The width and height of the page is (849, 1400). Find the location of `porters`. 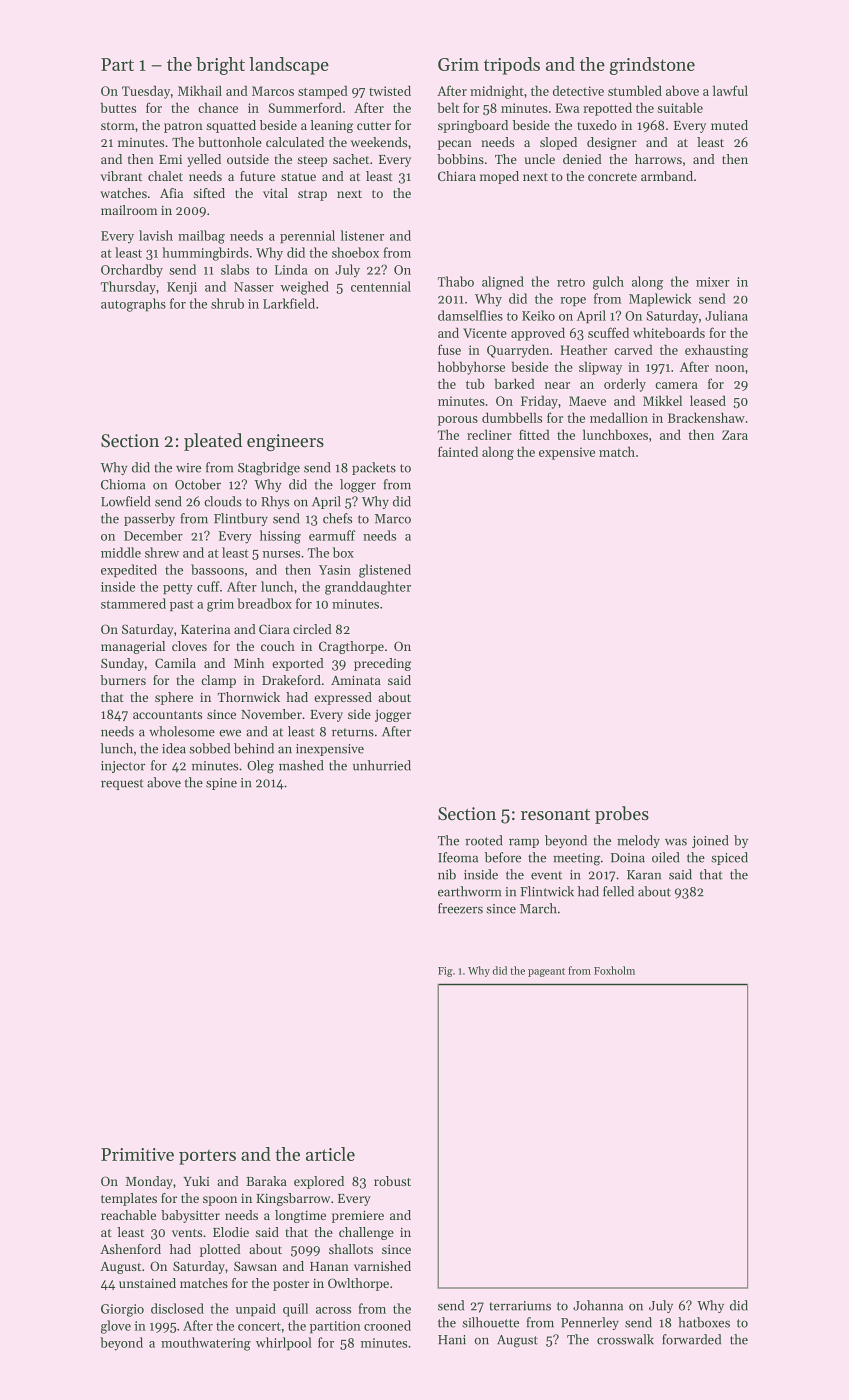

porters is located at coordinates (207, 1157).
